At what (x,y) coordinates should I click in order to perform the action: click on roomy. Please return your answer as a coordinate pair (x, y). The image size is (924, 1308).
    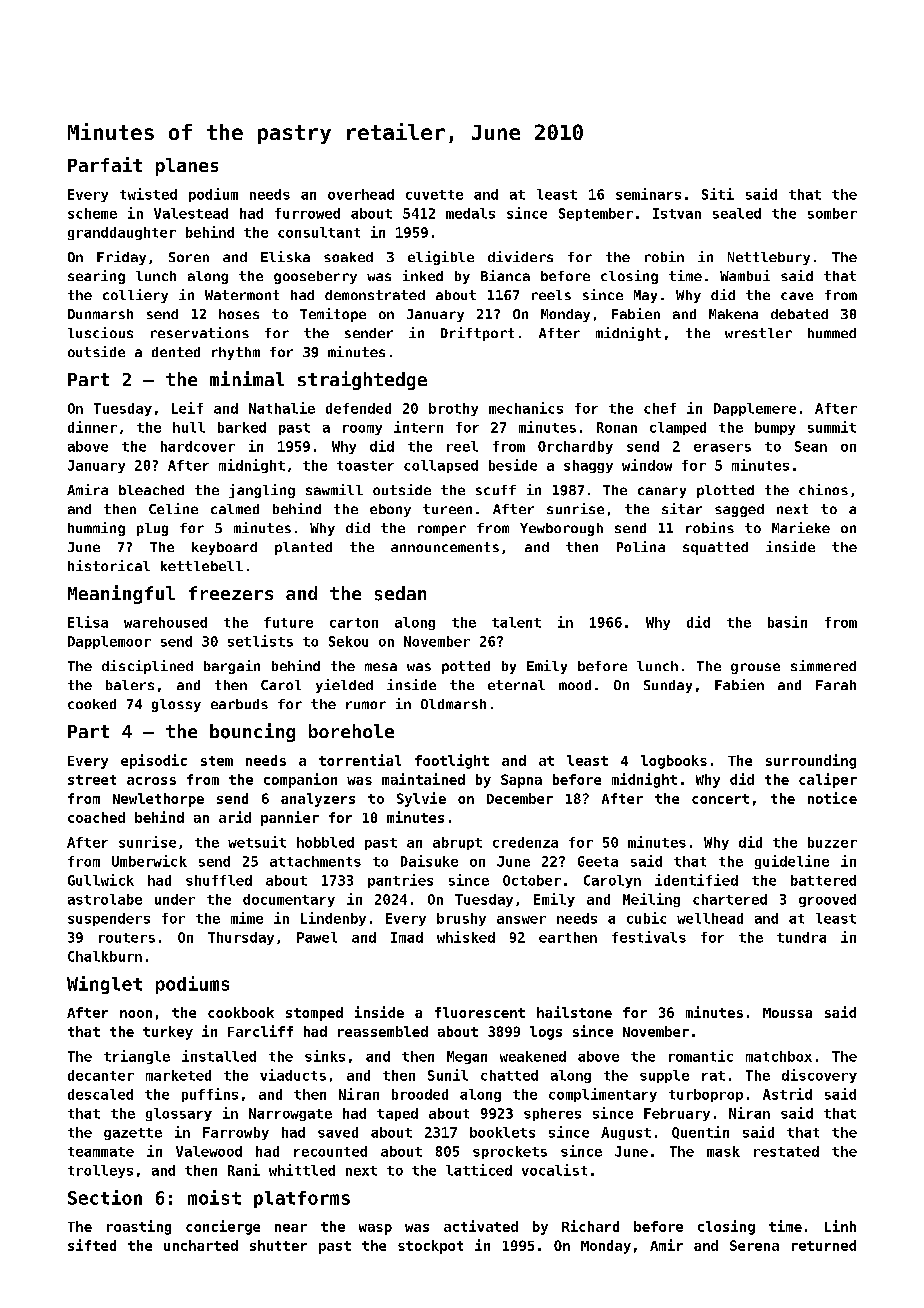
    Looking at the image, I should click on (362, 430).
